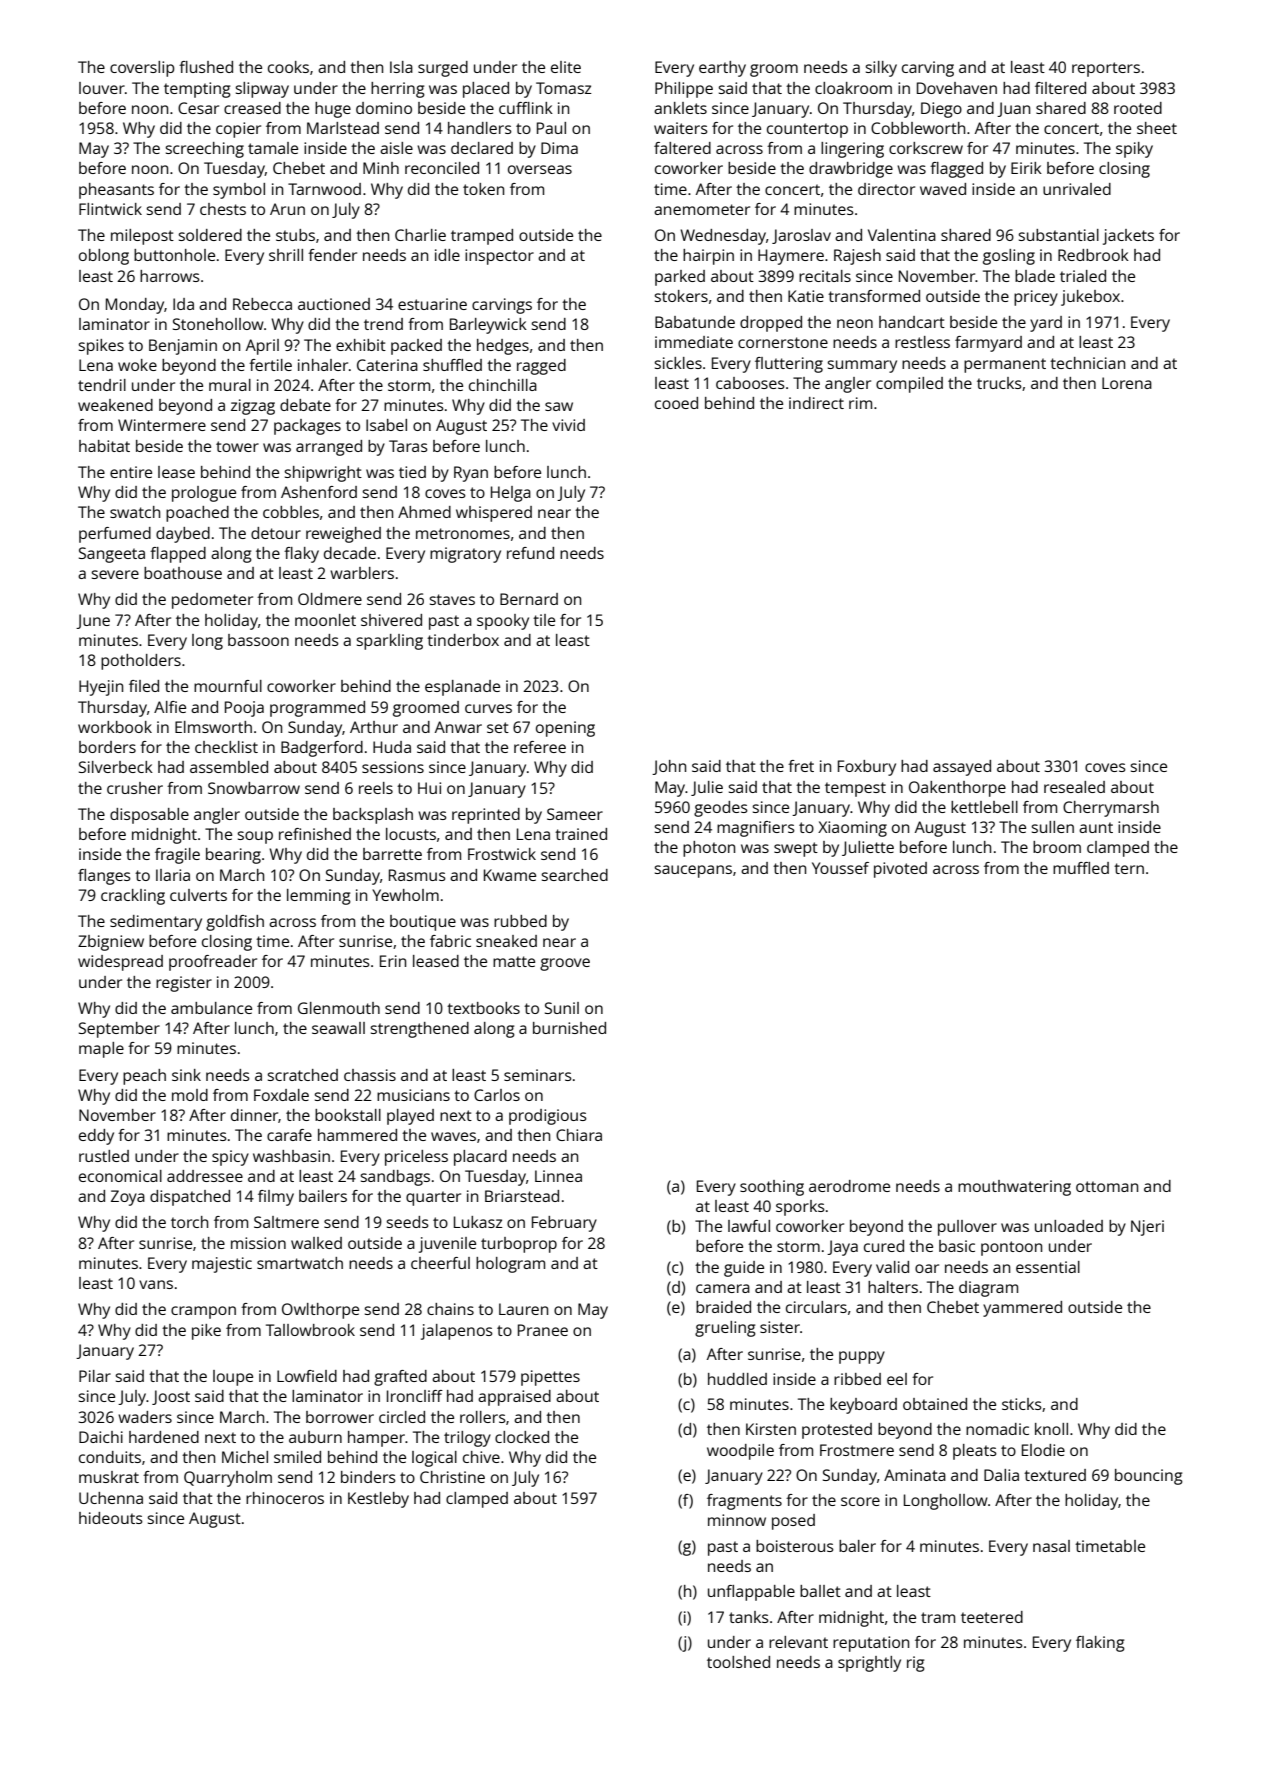 The width and height of the screenshot is (1264, 1788). What do you see at coordinates (669, 767) in the screenshot?
I see `John` at bounding box center [669, 767].
